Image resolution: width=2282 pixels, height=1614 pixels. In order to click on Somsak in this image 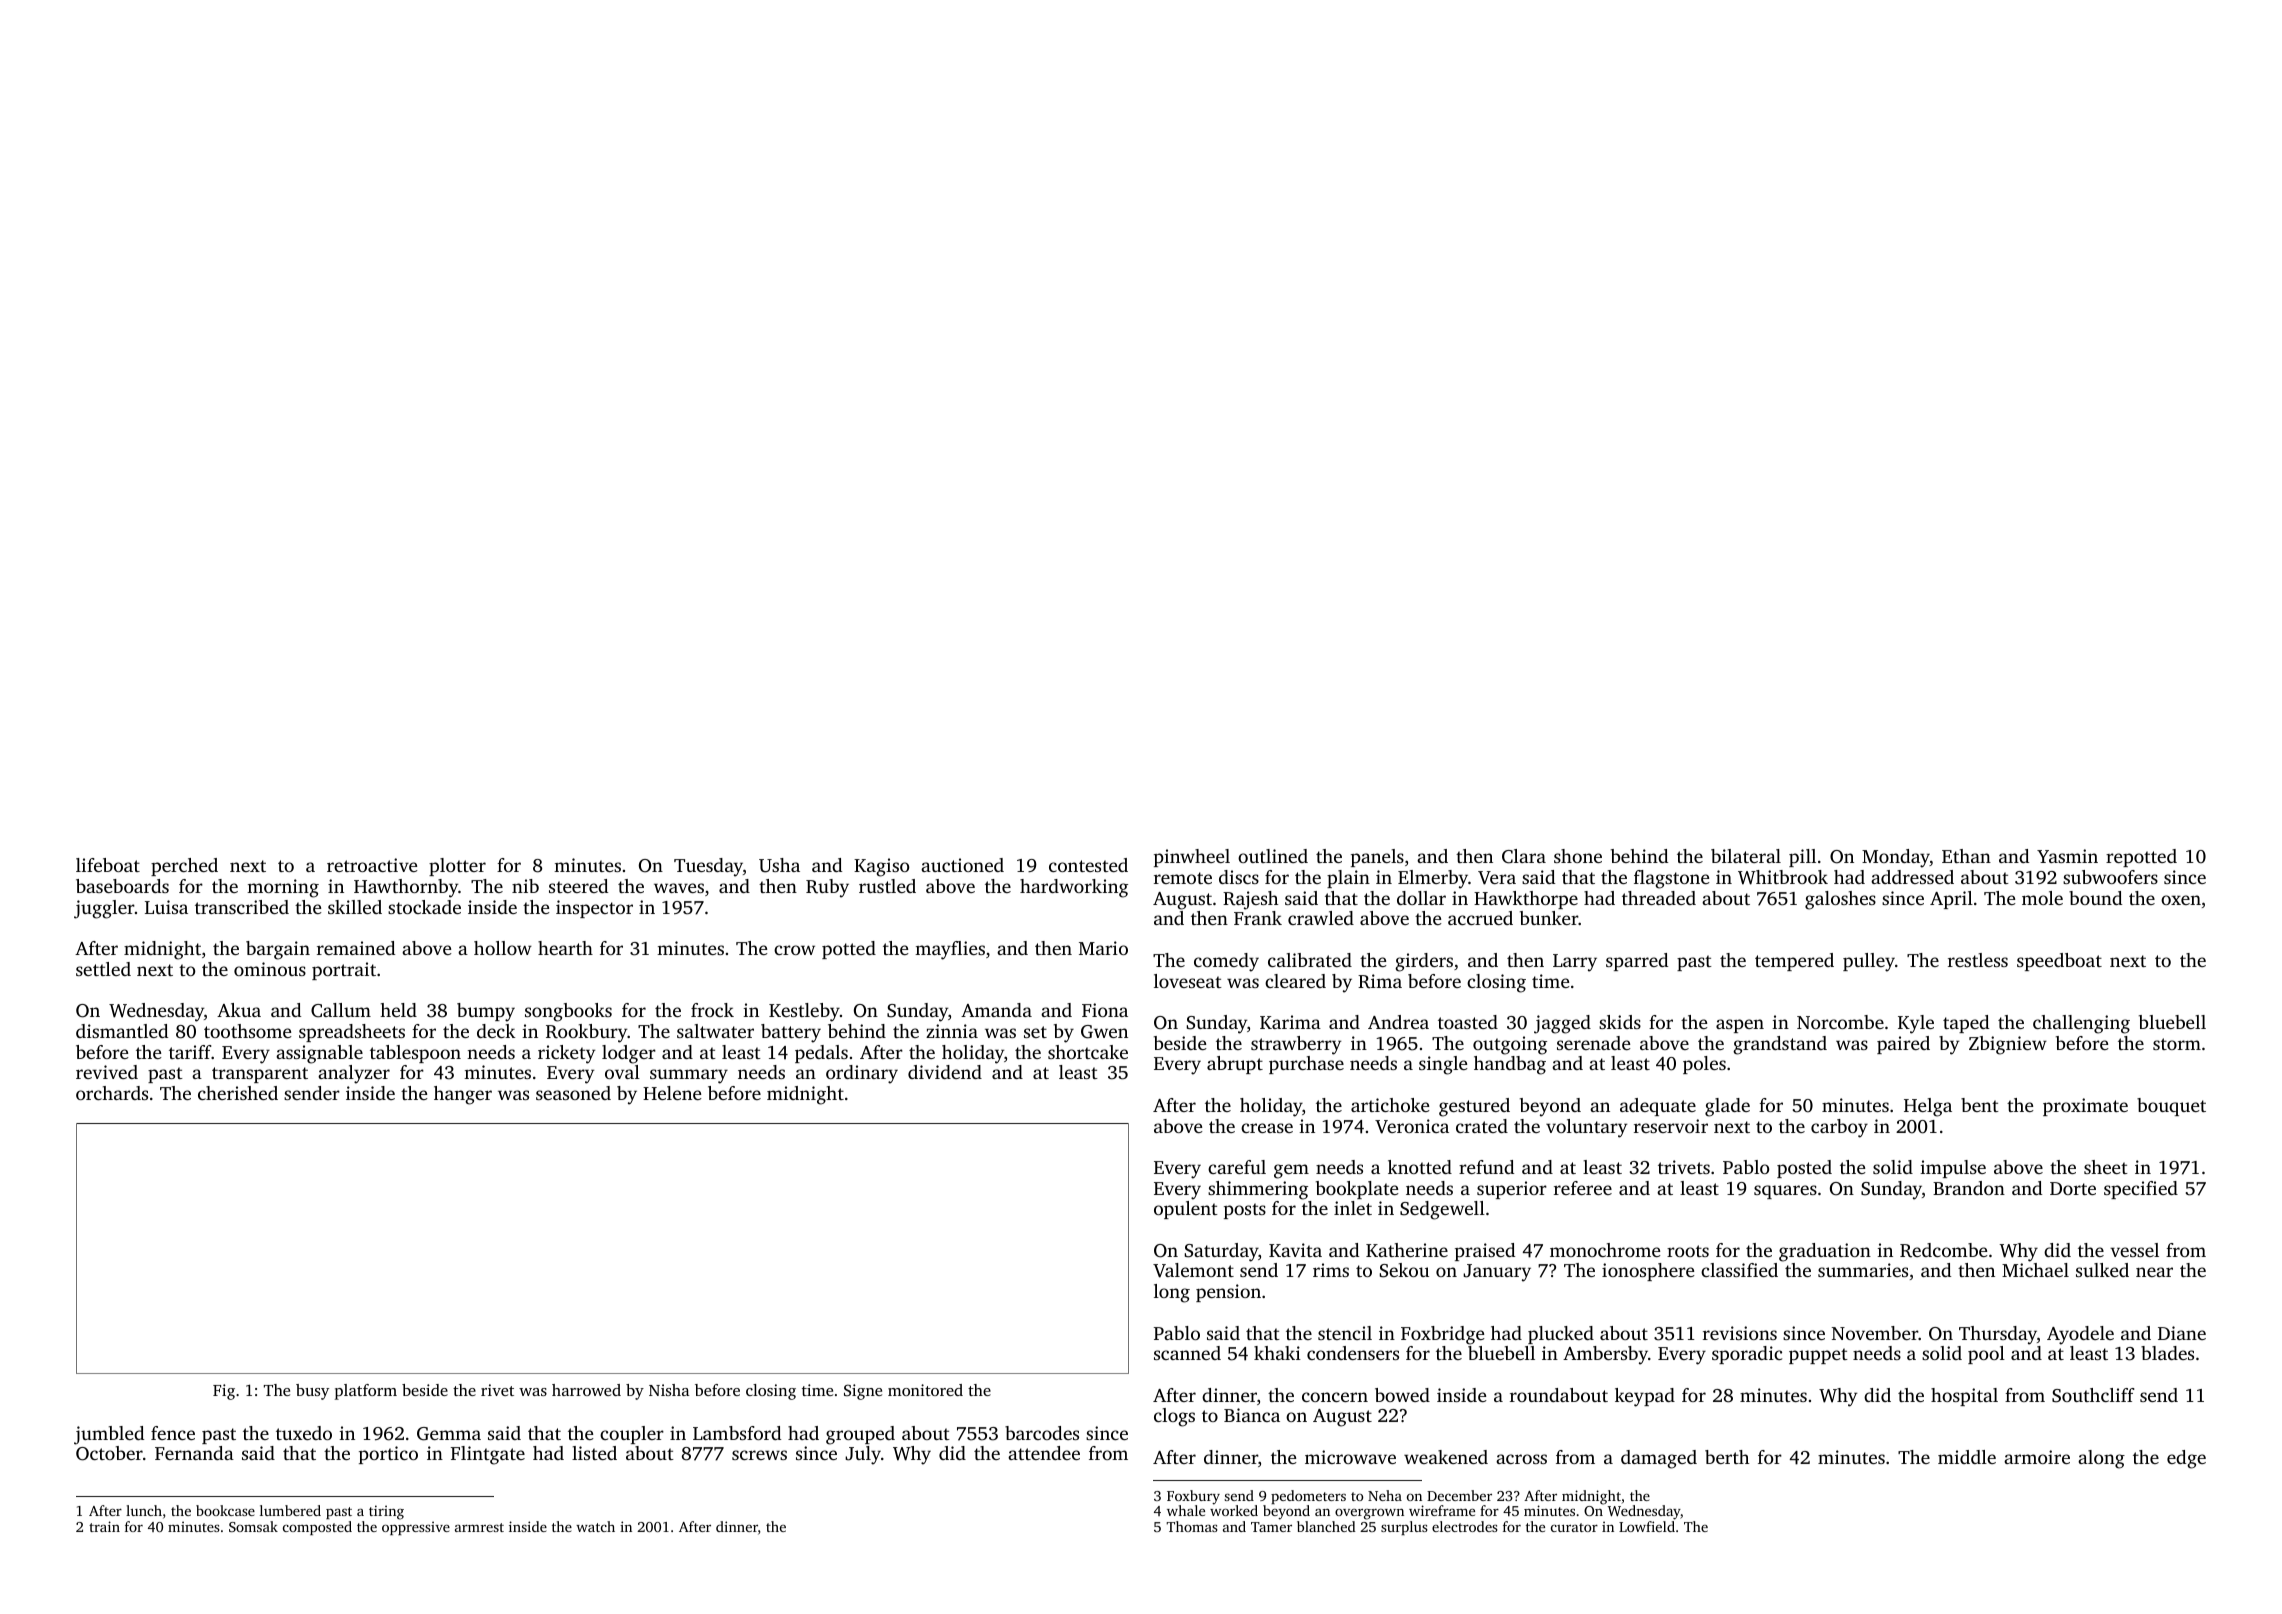, I will do `click(253, 1526)`.
